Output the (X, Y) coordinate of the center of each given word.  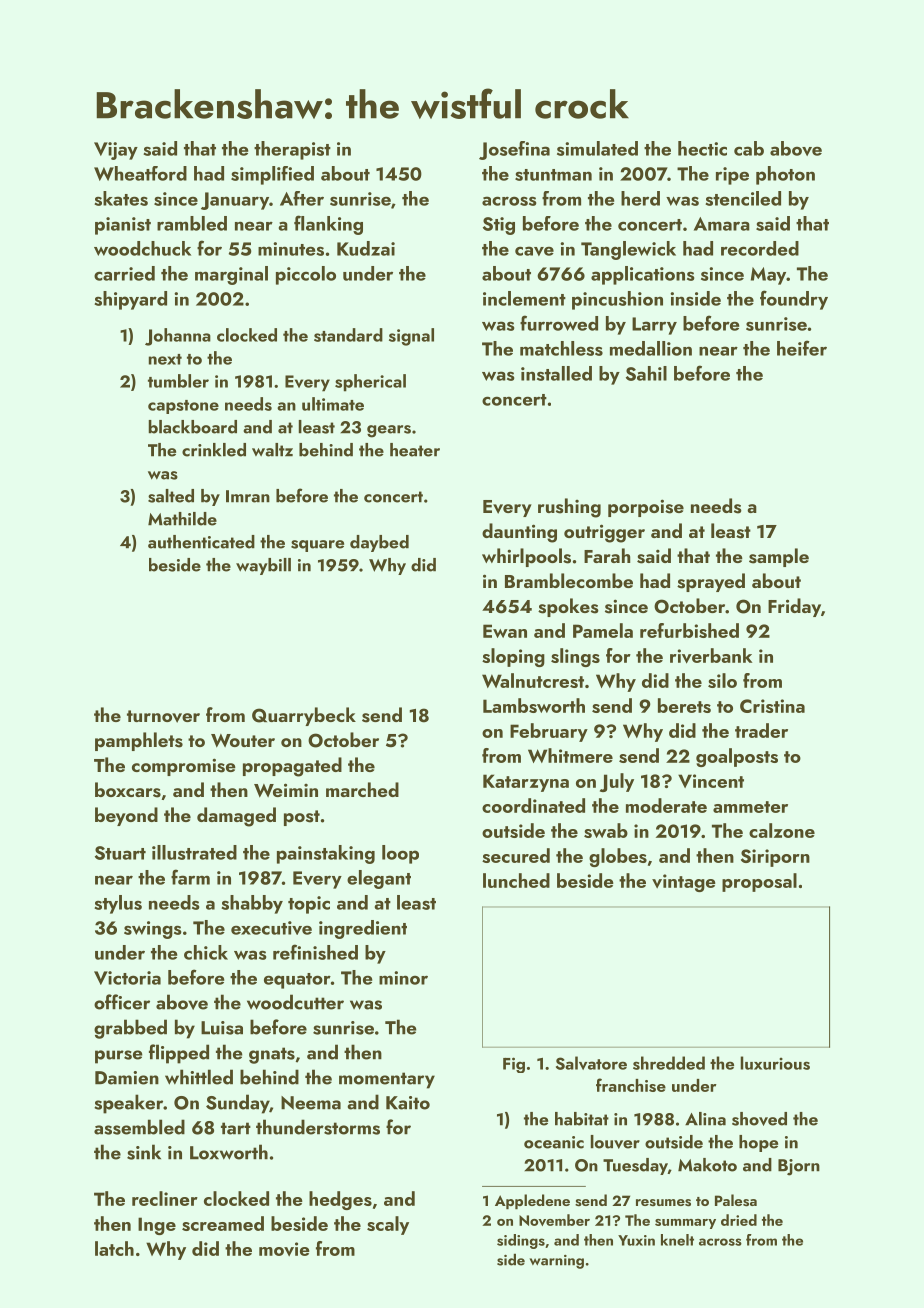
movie (284, 1249)
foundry (794, 300)
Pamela (603, 630)
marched (362, 789)
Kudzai (366, 248)
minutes (291, 249)
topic (309, 905)
